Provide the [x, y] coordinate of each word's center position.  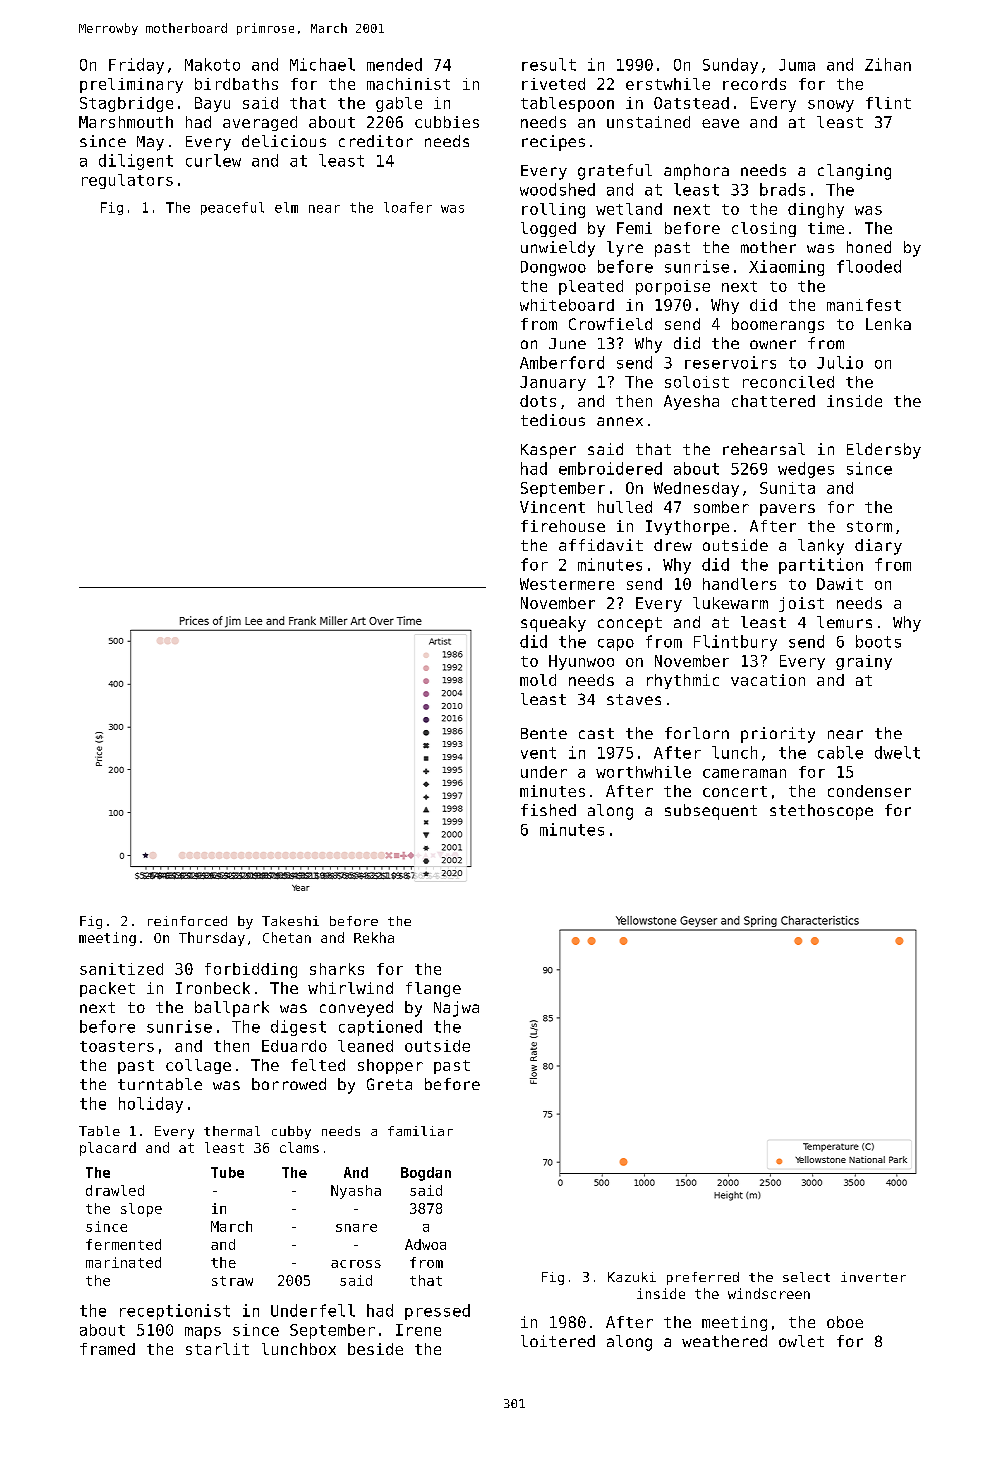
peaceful [232, 208]
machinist [408, 84]
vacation [768, 680]
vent [538, 753]
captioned [380, 1028]
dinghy [816, 210]
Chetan [287, 937]
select [806, 1277]
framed [107, 1349]
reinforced [187, 921]
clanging [854, 172]
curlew [213, 160]
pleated [591, 287]
